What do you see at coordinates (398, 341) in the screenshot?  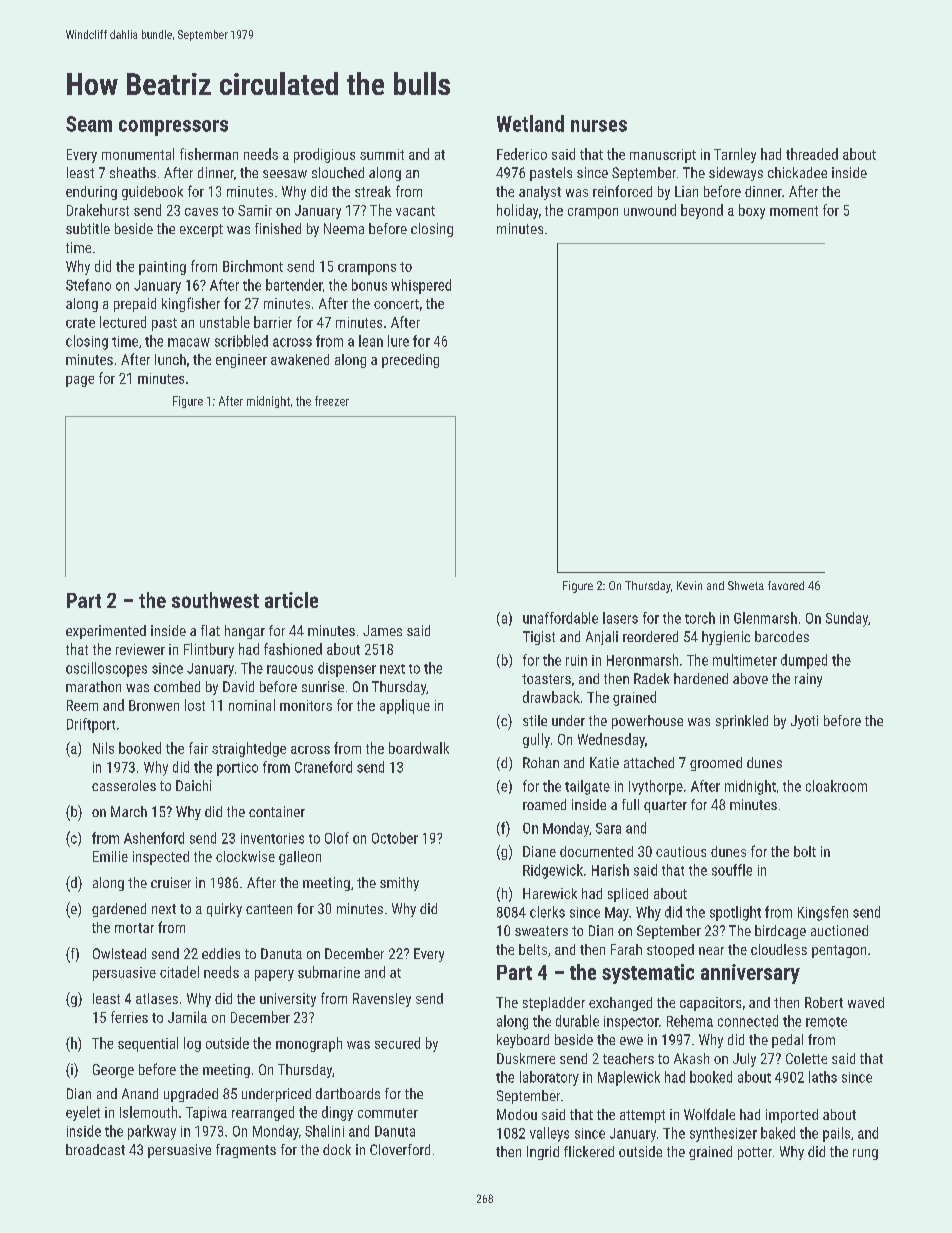 I see `lure` at bounding box center [398, 341].
